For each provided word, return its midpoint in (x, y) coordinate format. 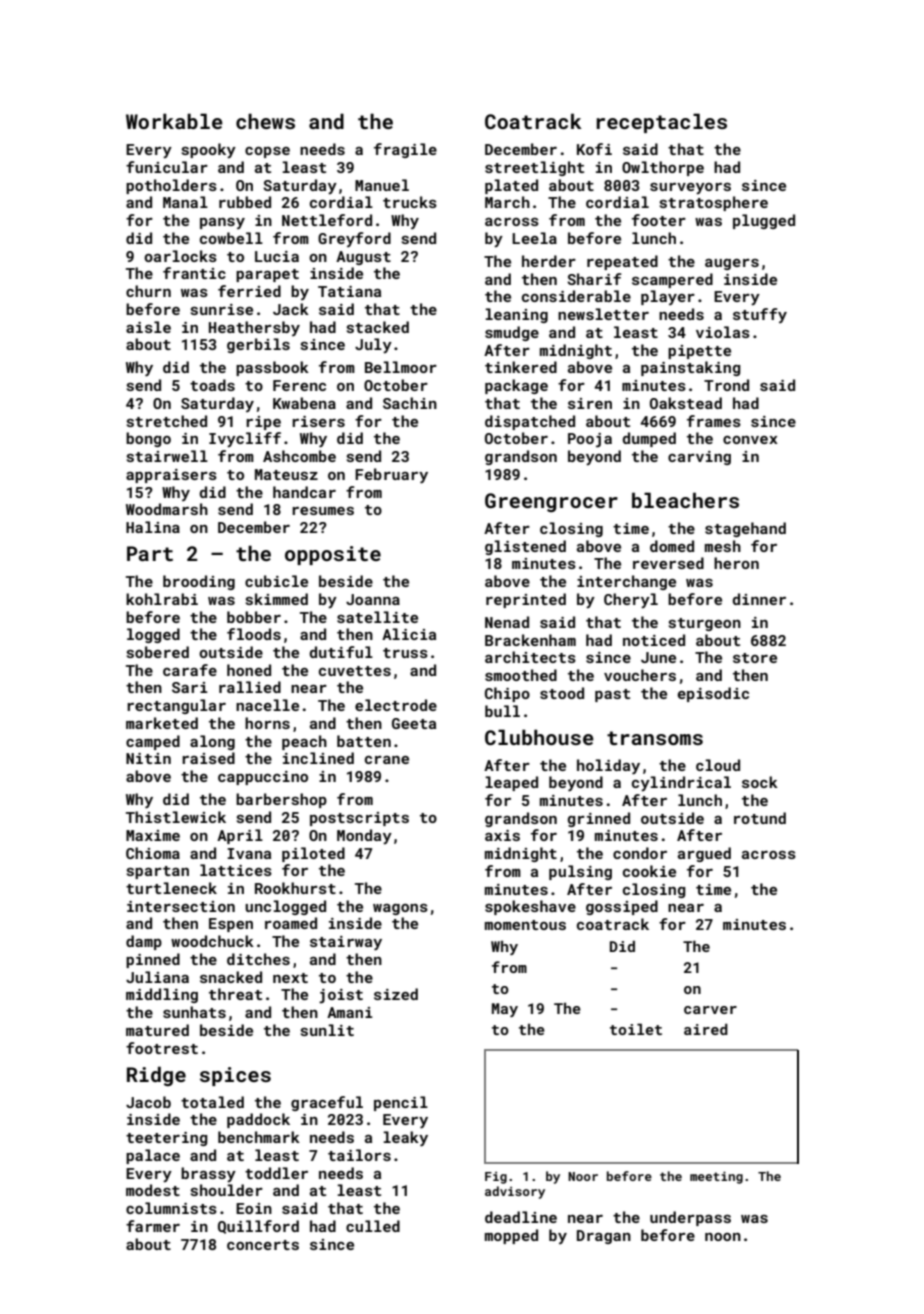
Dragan (604, 1237)
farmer (153, 1226)
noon (723, 1237)
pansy (222, 223)
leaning (516, 315)
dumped (649, 439)
